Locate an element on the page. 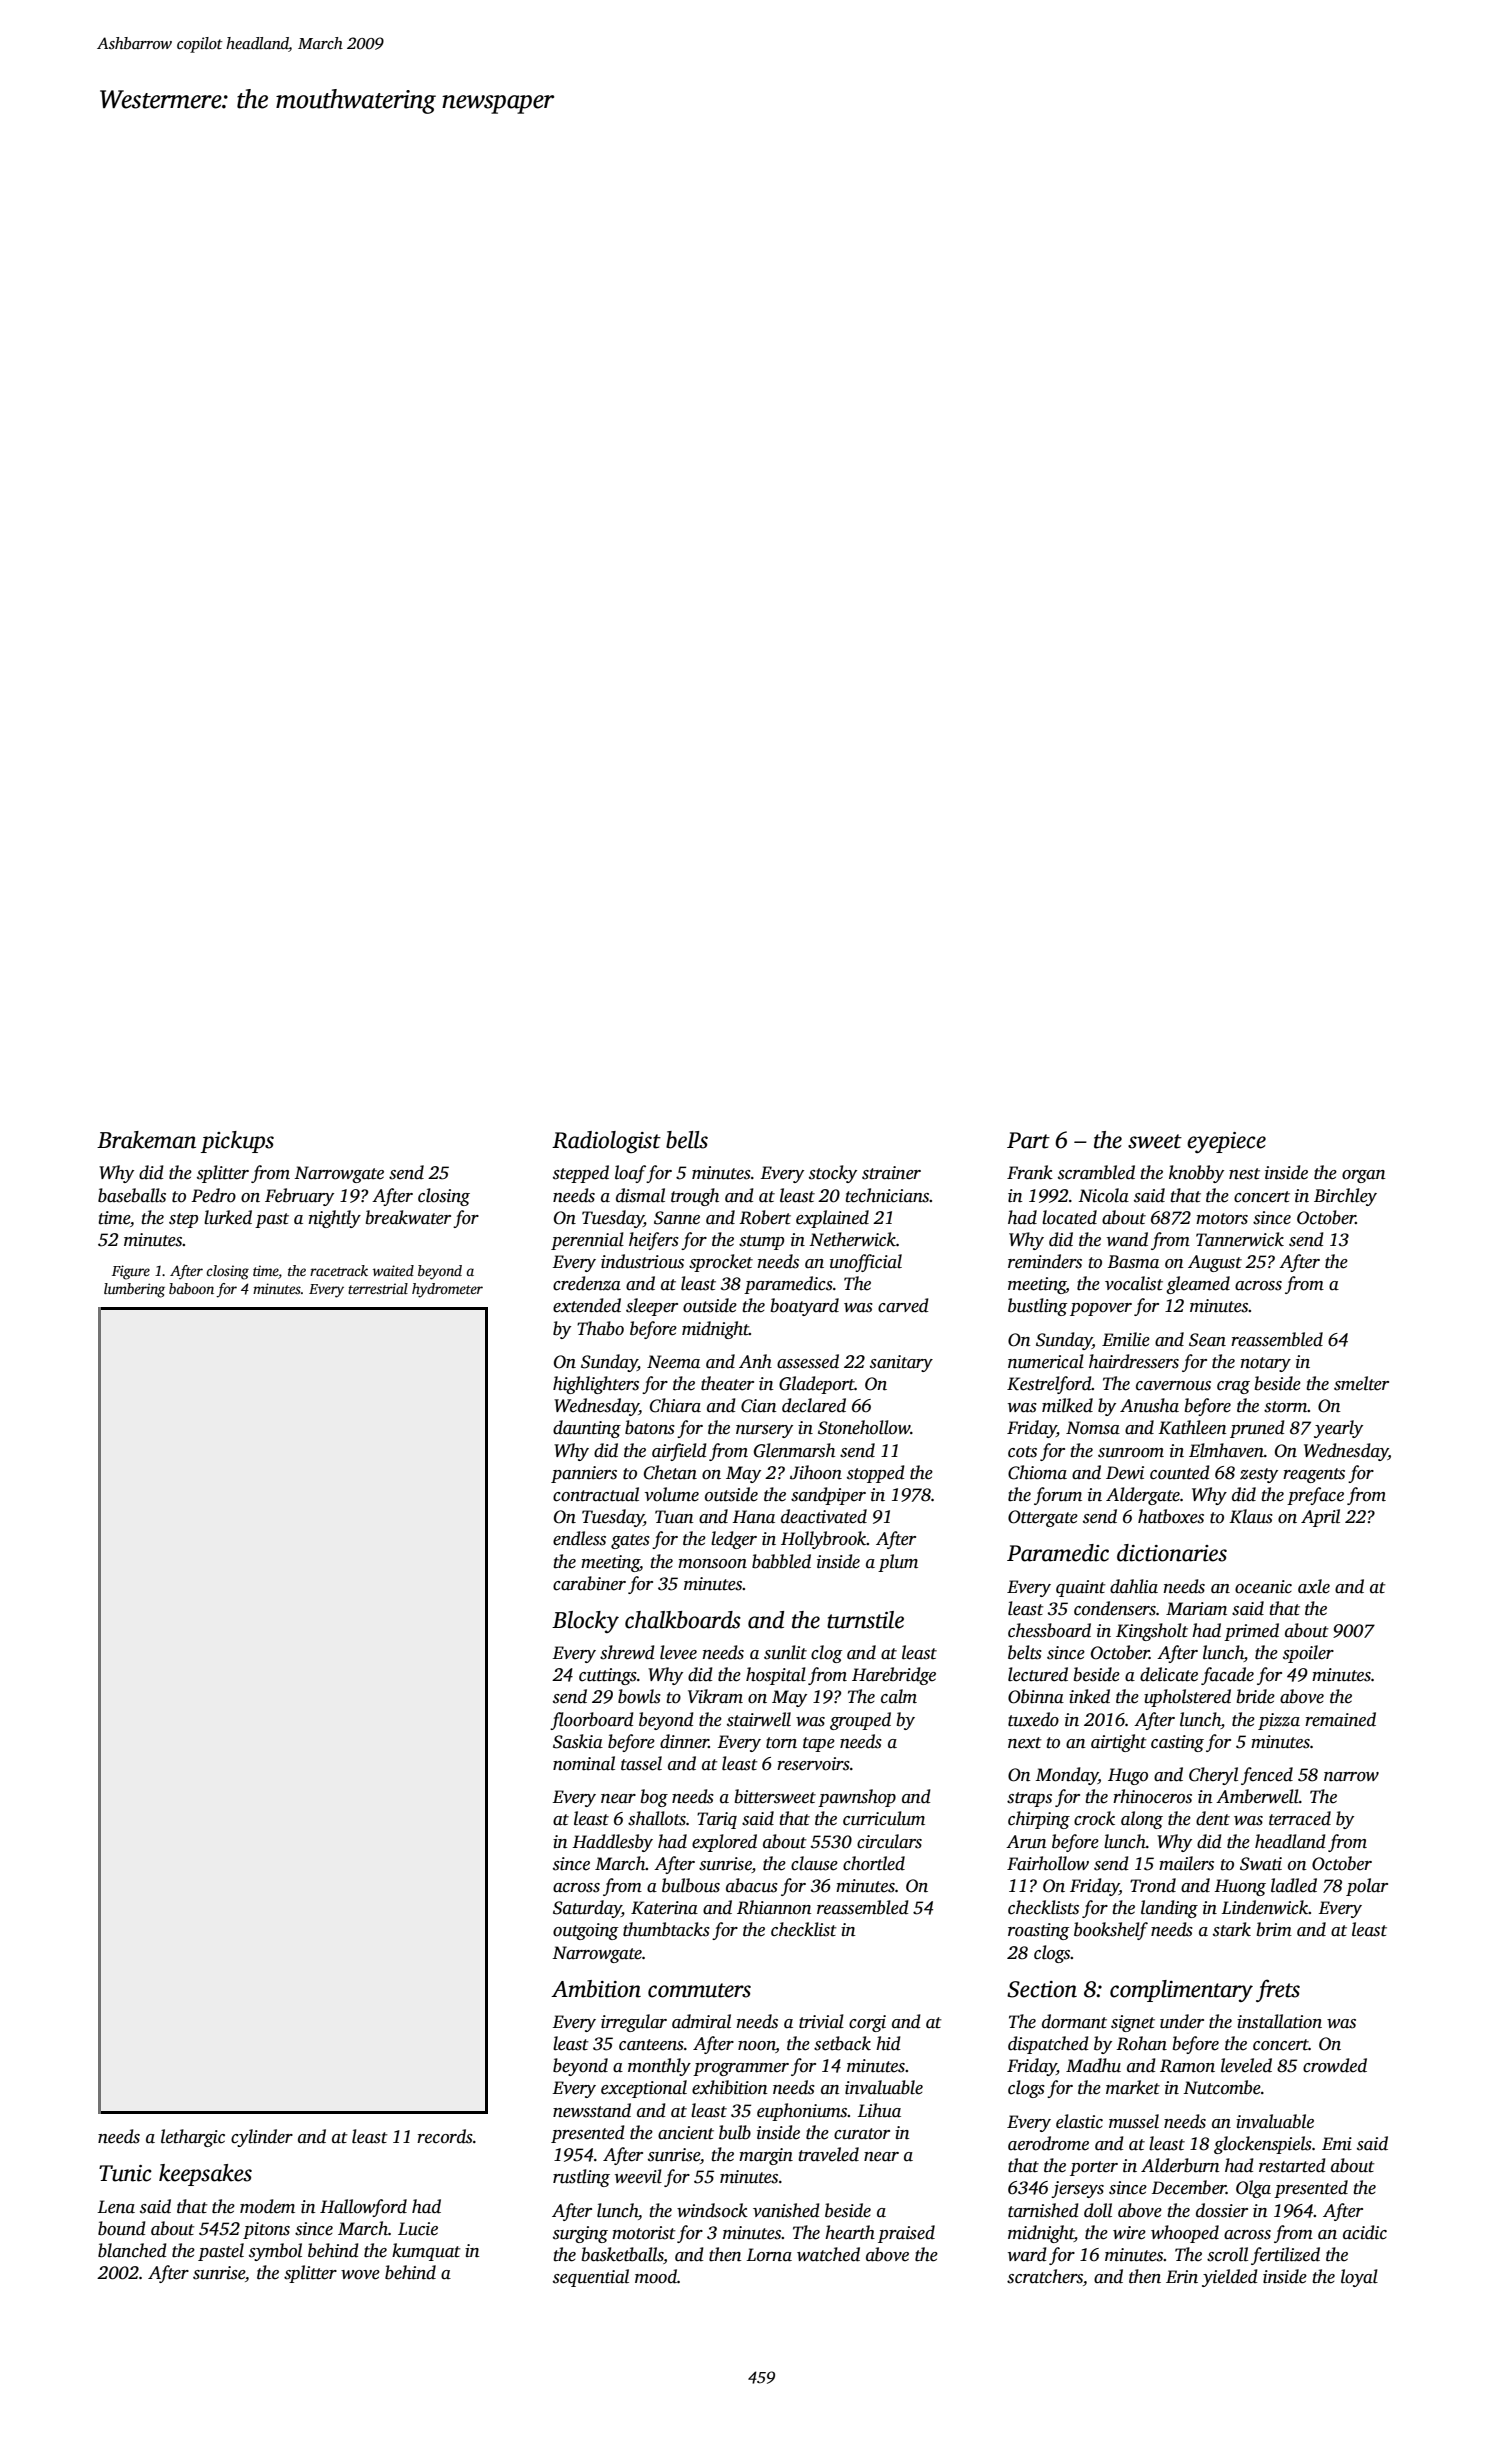 This image has width=1496, height=2464. Saskia is located at coordinates (578, 1741).
